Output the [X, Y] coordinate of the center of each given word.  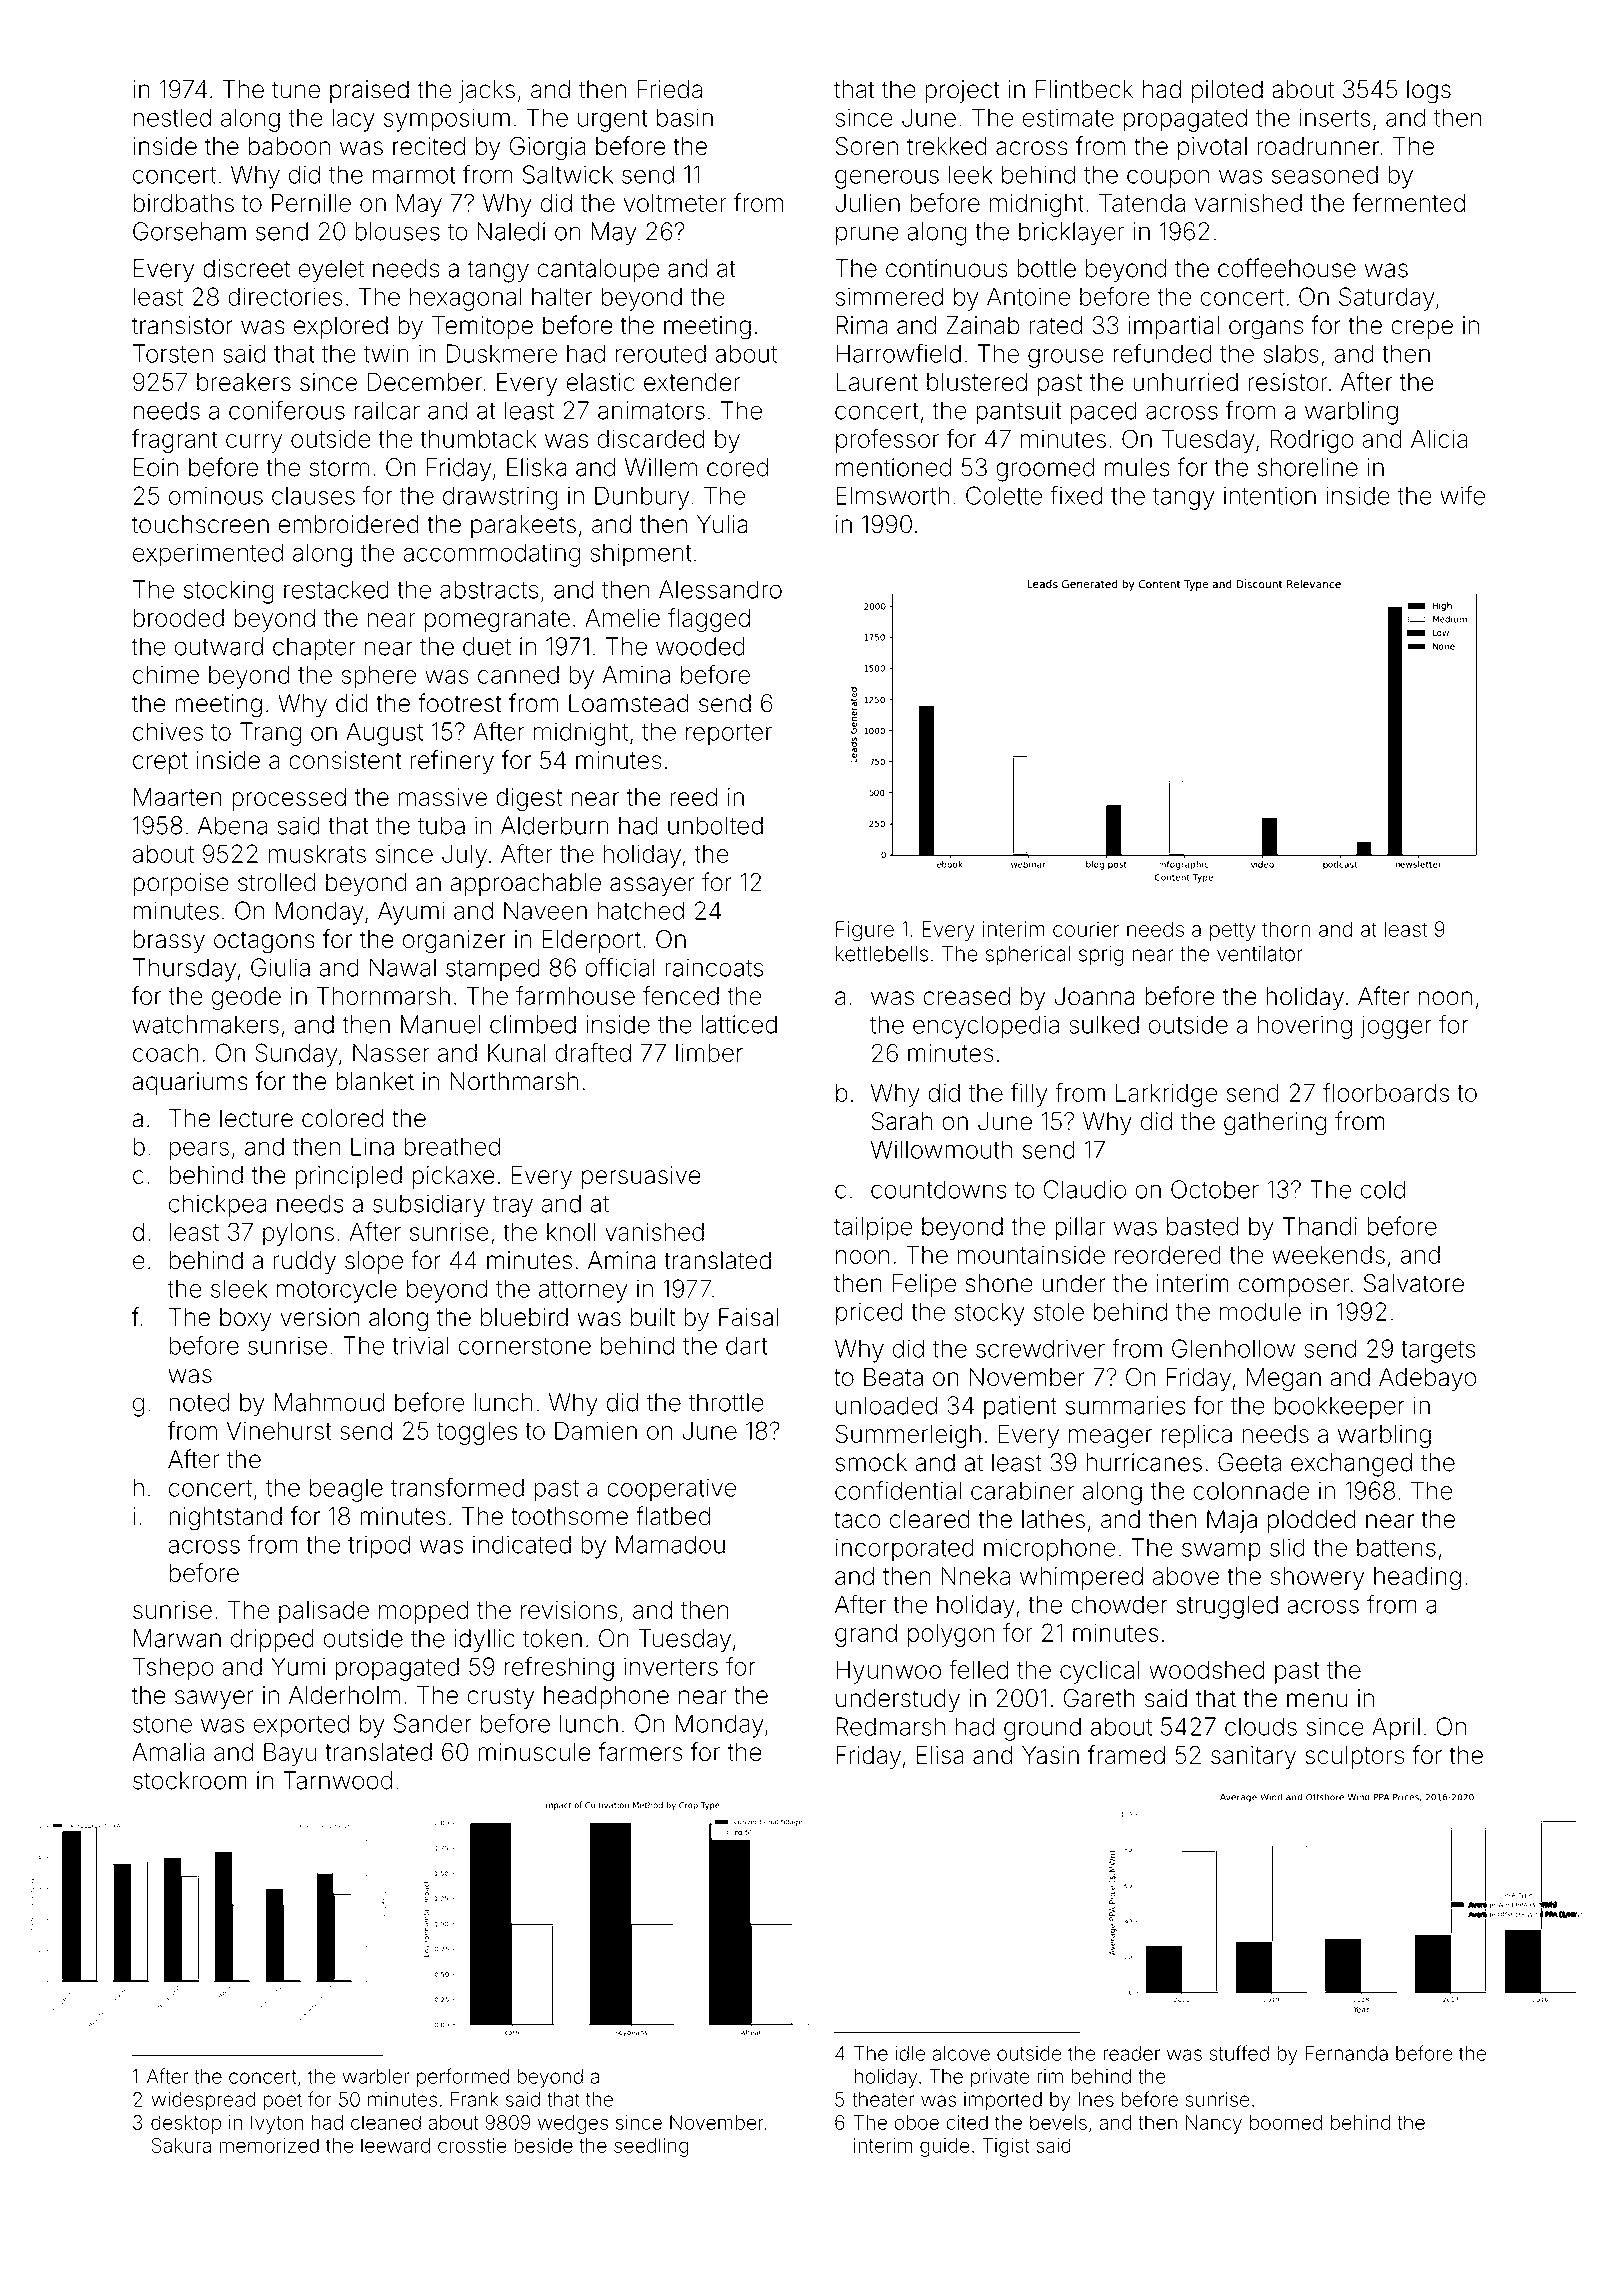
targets [1438, 1352]
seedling [651, 2147]
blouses [397, 231]
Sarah [902, 1121]
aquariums [190, 1083]
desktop [186, 2124]
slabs [1291, 353]
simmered [889, 296]
